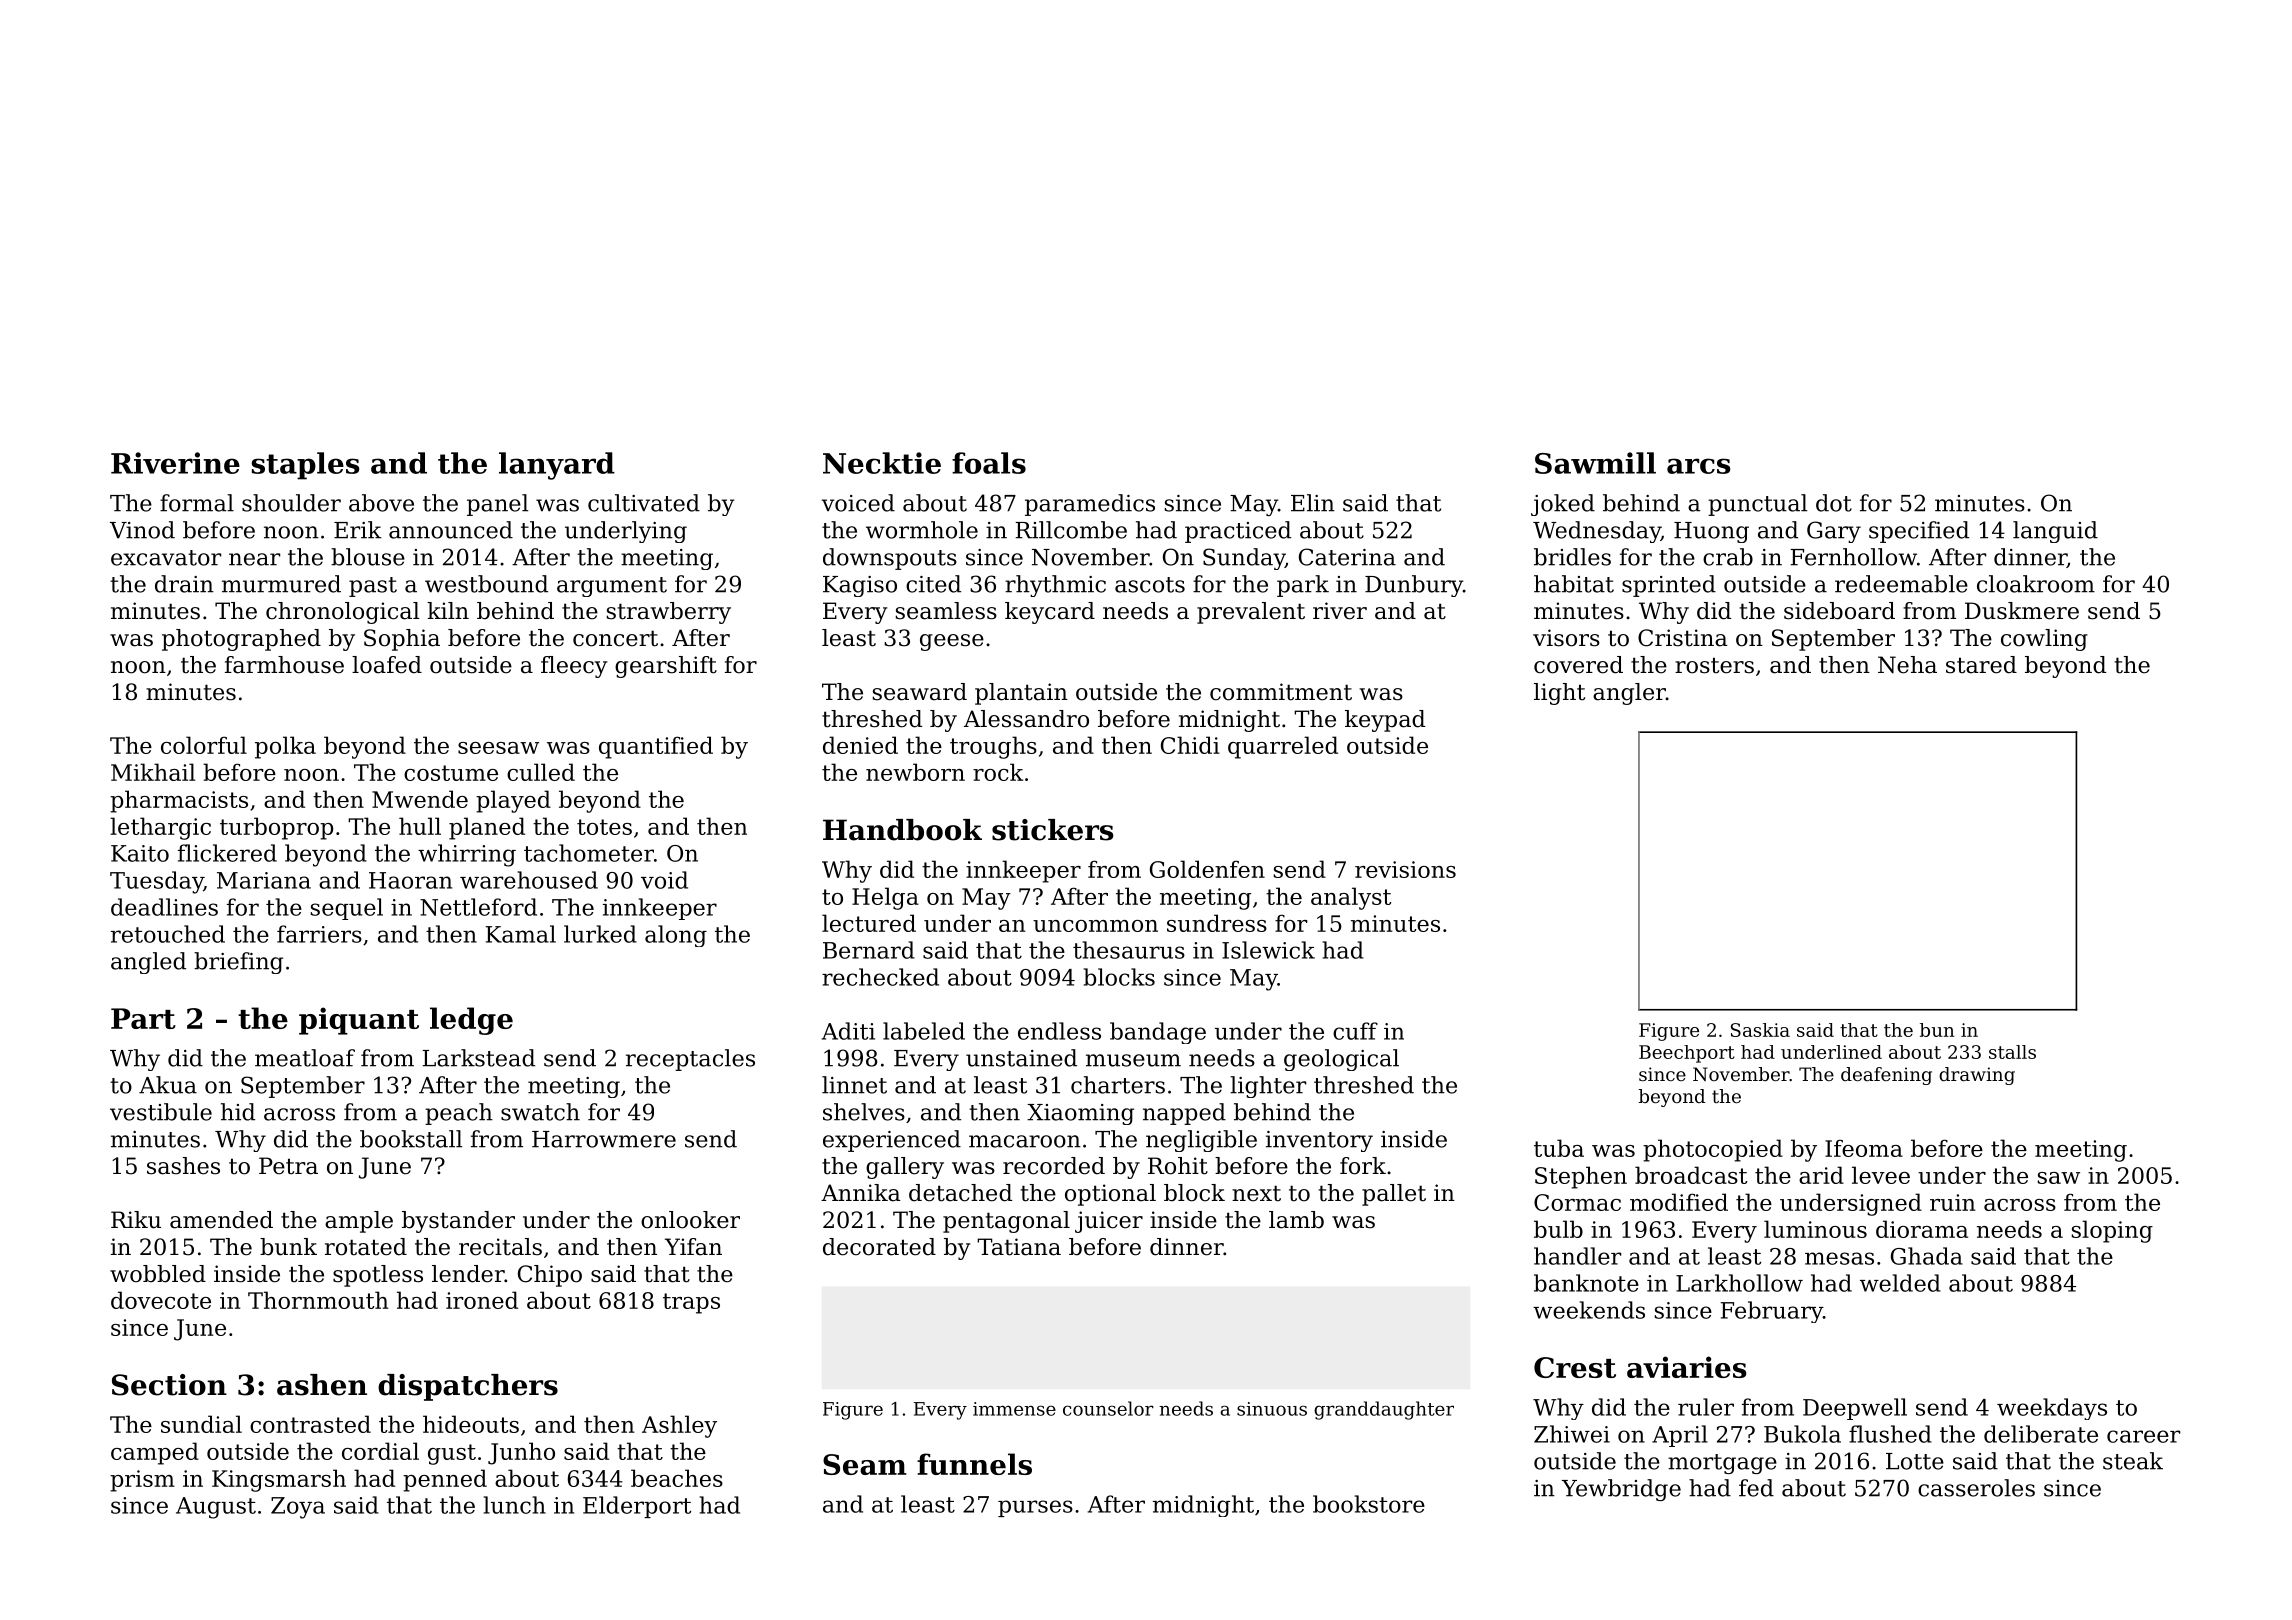 This image has width=2292, height=1620. What do you see at coordinates (1595, 463) in the image?
I see `Sawmill` at bounding box center [1595, 463].
